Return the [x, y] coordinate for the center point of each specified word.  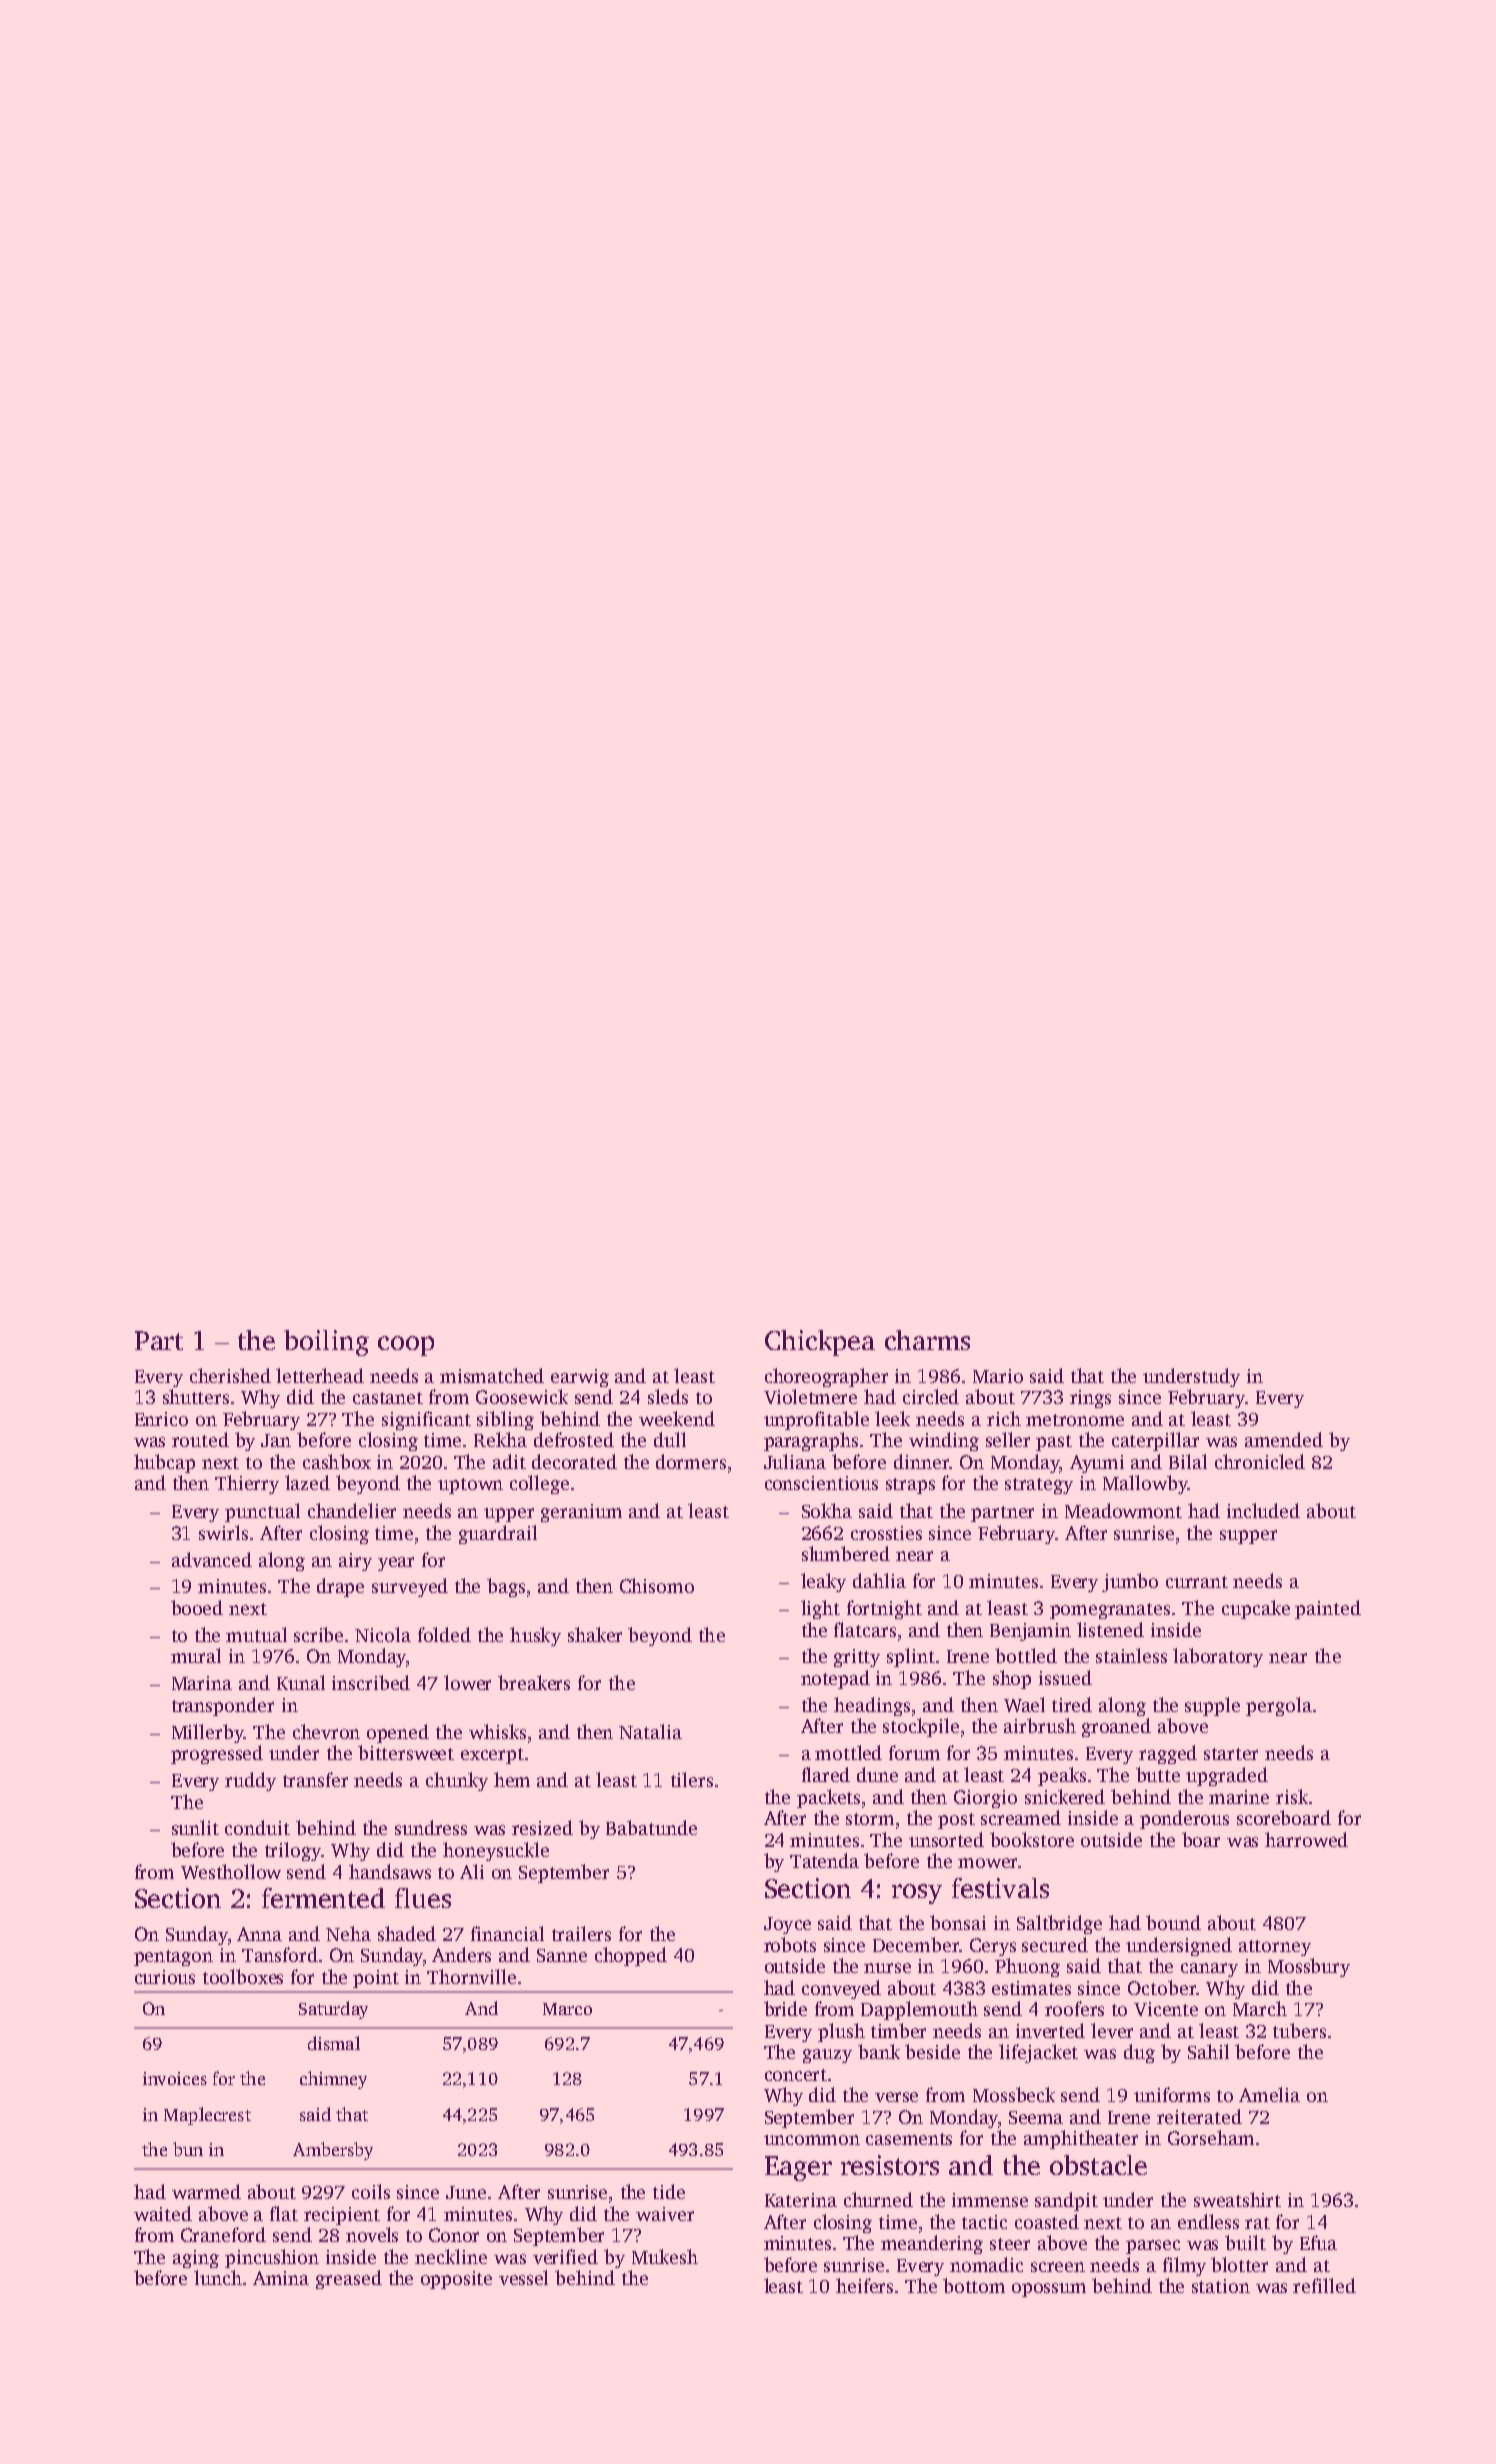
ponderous [1184, 1819]
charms [927, 1340]
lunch [218, 2277]
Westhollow [231, 1871]
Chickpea [820, 1343]
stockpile [921, 1727]
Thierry [247, 1484]
